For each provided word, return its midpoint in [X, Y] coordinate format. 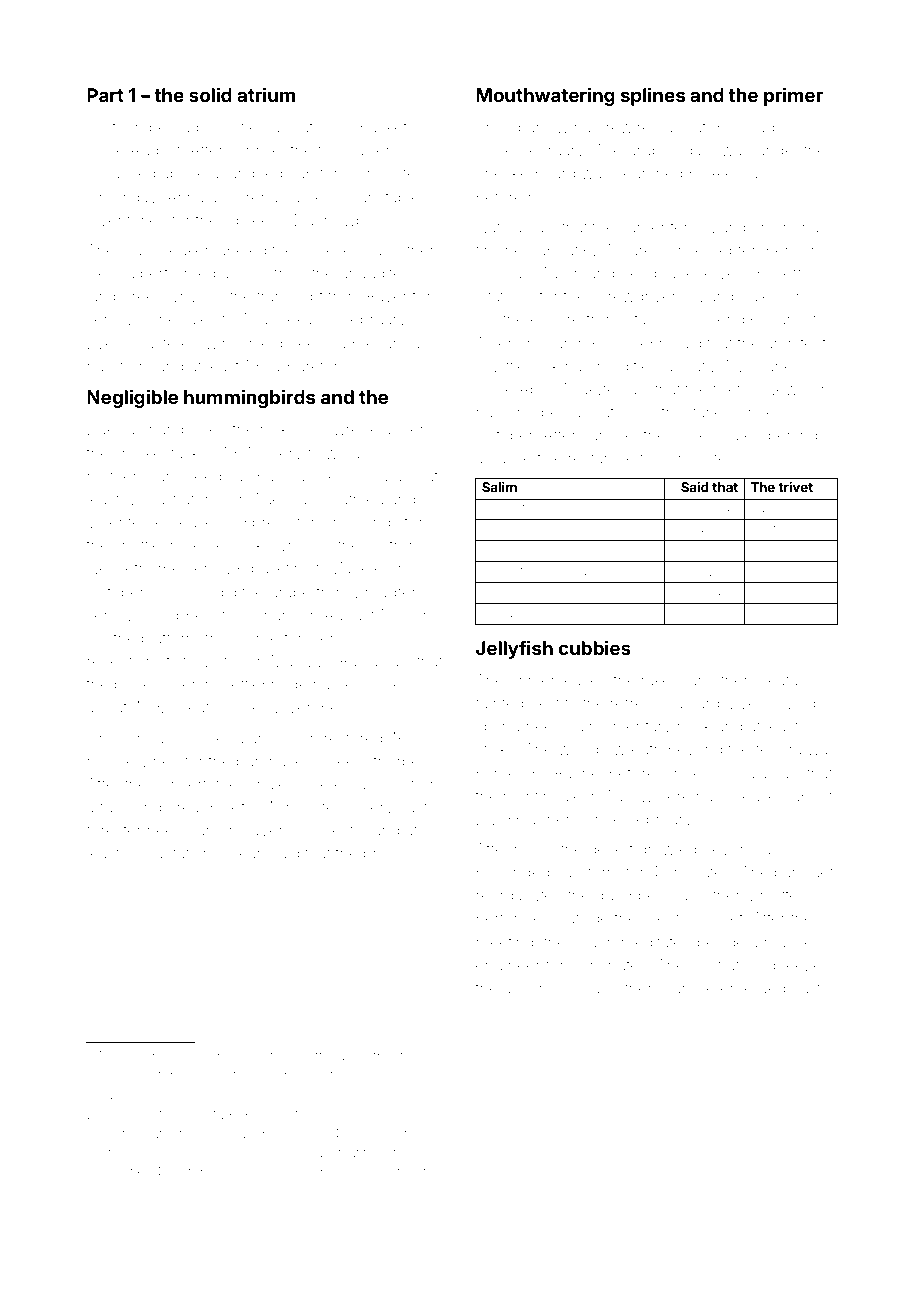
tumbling [130, 809]
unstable [389, 197]
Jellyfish [514, 649]
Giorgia [742, 775]
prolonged [513, 874]
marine [789, 942]
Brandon [279, 1153]
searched [649, 173]
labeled [242, 250]
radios [774, 127]
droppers [184, 616]
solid [210, 94]
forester [114, 829]
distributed [387, 1056]
